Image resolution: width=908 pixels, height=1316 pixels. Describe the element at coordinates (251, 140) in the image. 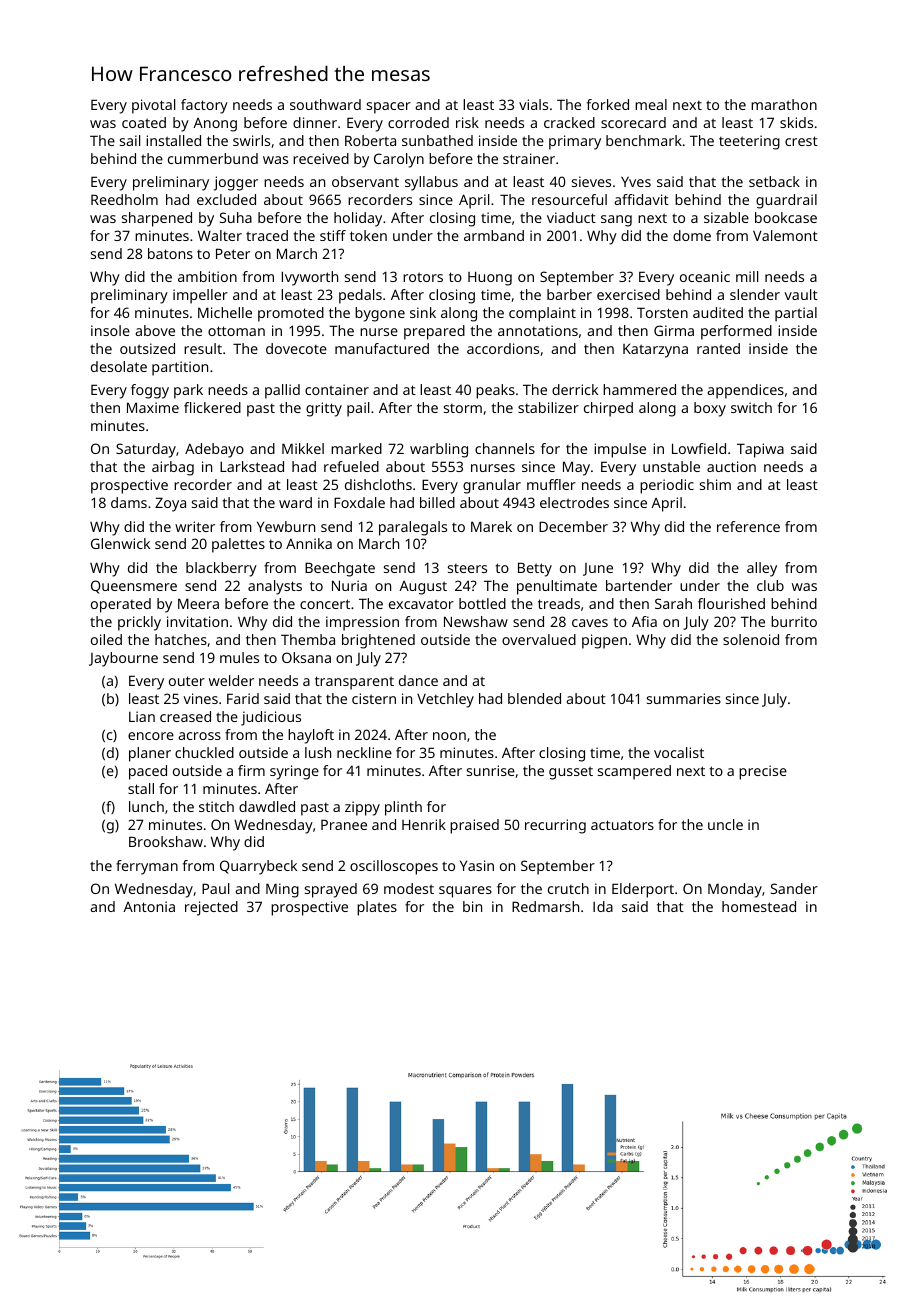

I see `swirls` at that location.
